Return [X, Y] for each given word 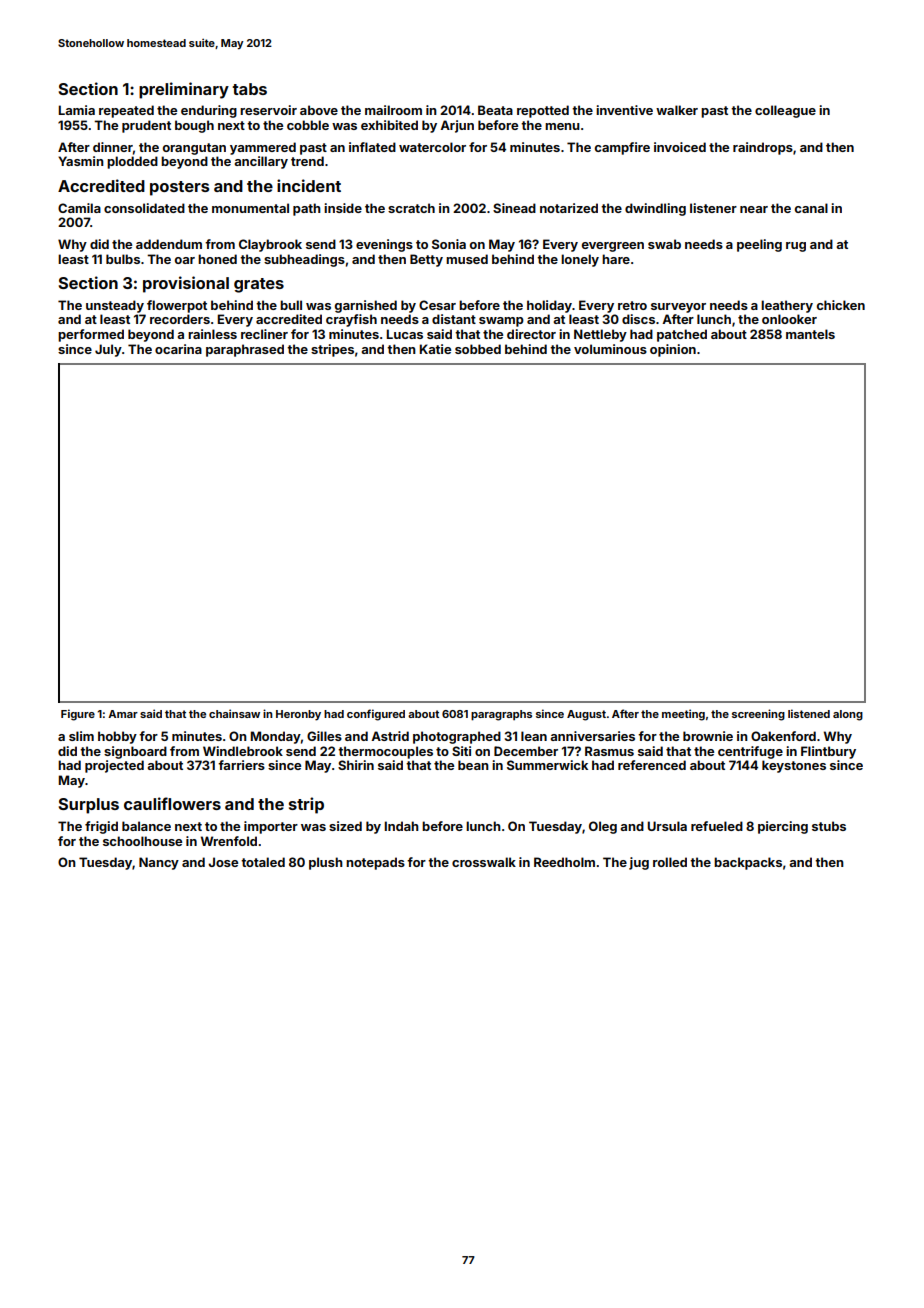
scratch [411, 208]
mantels [810, 334]
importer [271, 827]
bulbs [123, 259]
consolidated [144, 208]
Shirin [356, 765]
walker [677, 110]
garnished [366, 306]
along [848, 715]
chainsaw [234, 713]
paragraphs [501, 715]
